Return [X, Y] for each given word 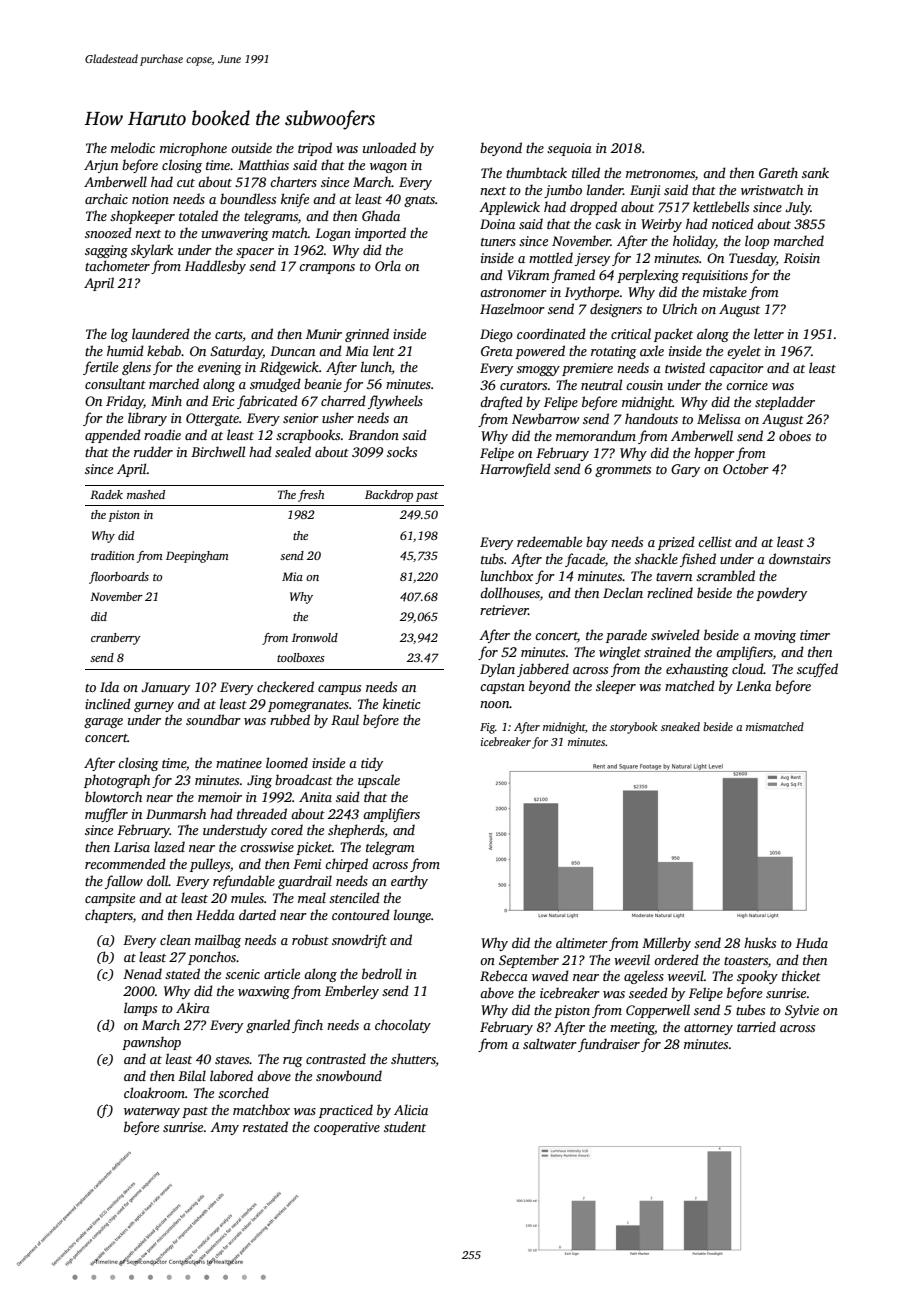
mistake [725, 291]
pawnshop [151, 1043]
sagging [106, 251]
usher [338, 417]
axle [652, 350]
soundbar [213, 719]
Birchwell [218, 451]
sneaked [680, 726]
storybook [634, 728]
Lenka [753, 685]
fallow [124, 882]
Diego [496, 335]
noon [495, 704]
